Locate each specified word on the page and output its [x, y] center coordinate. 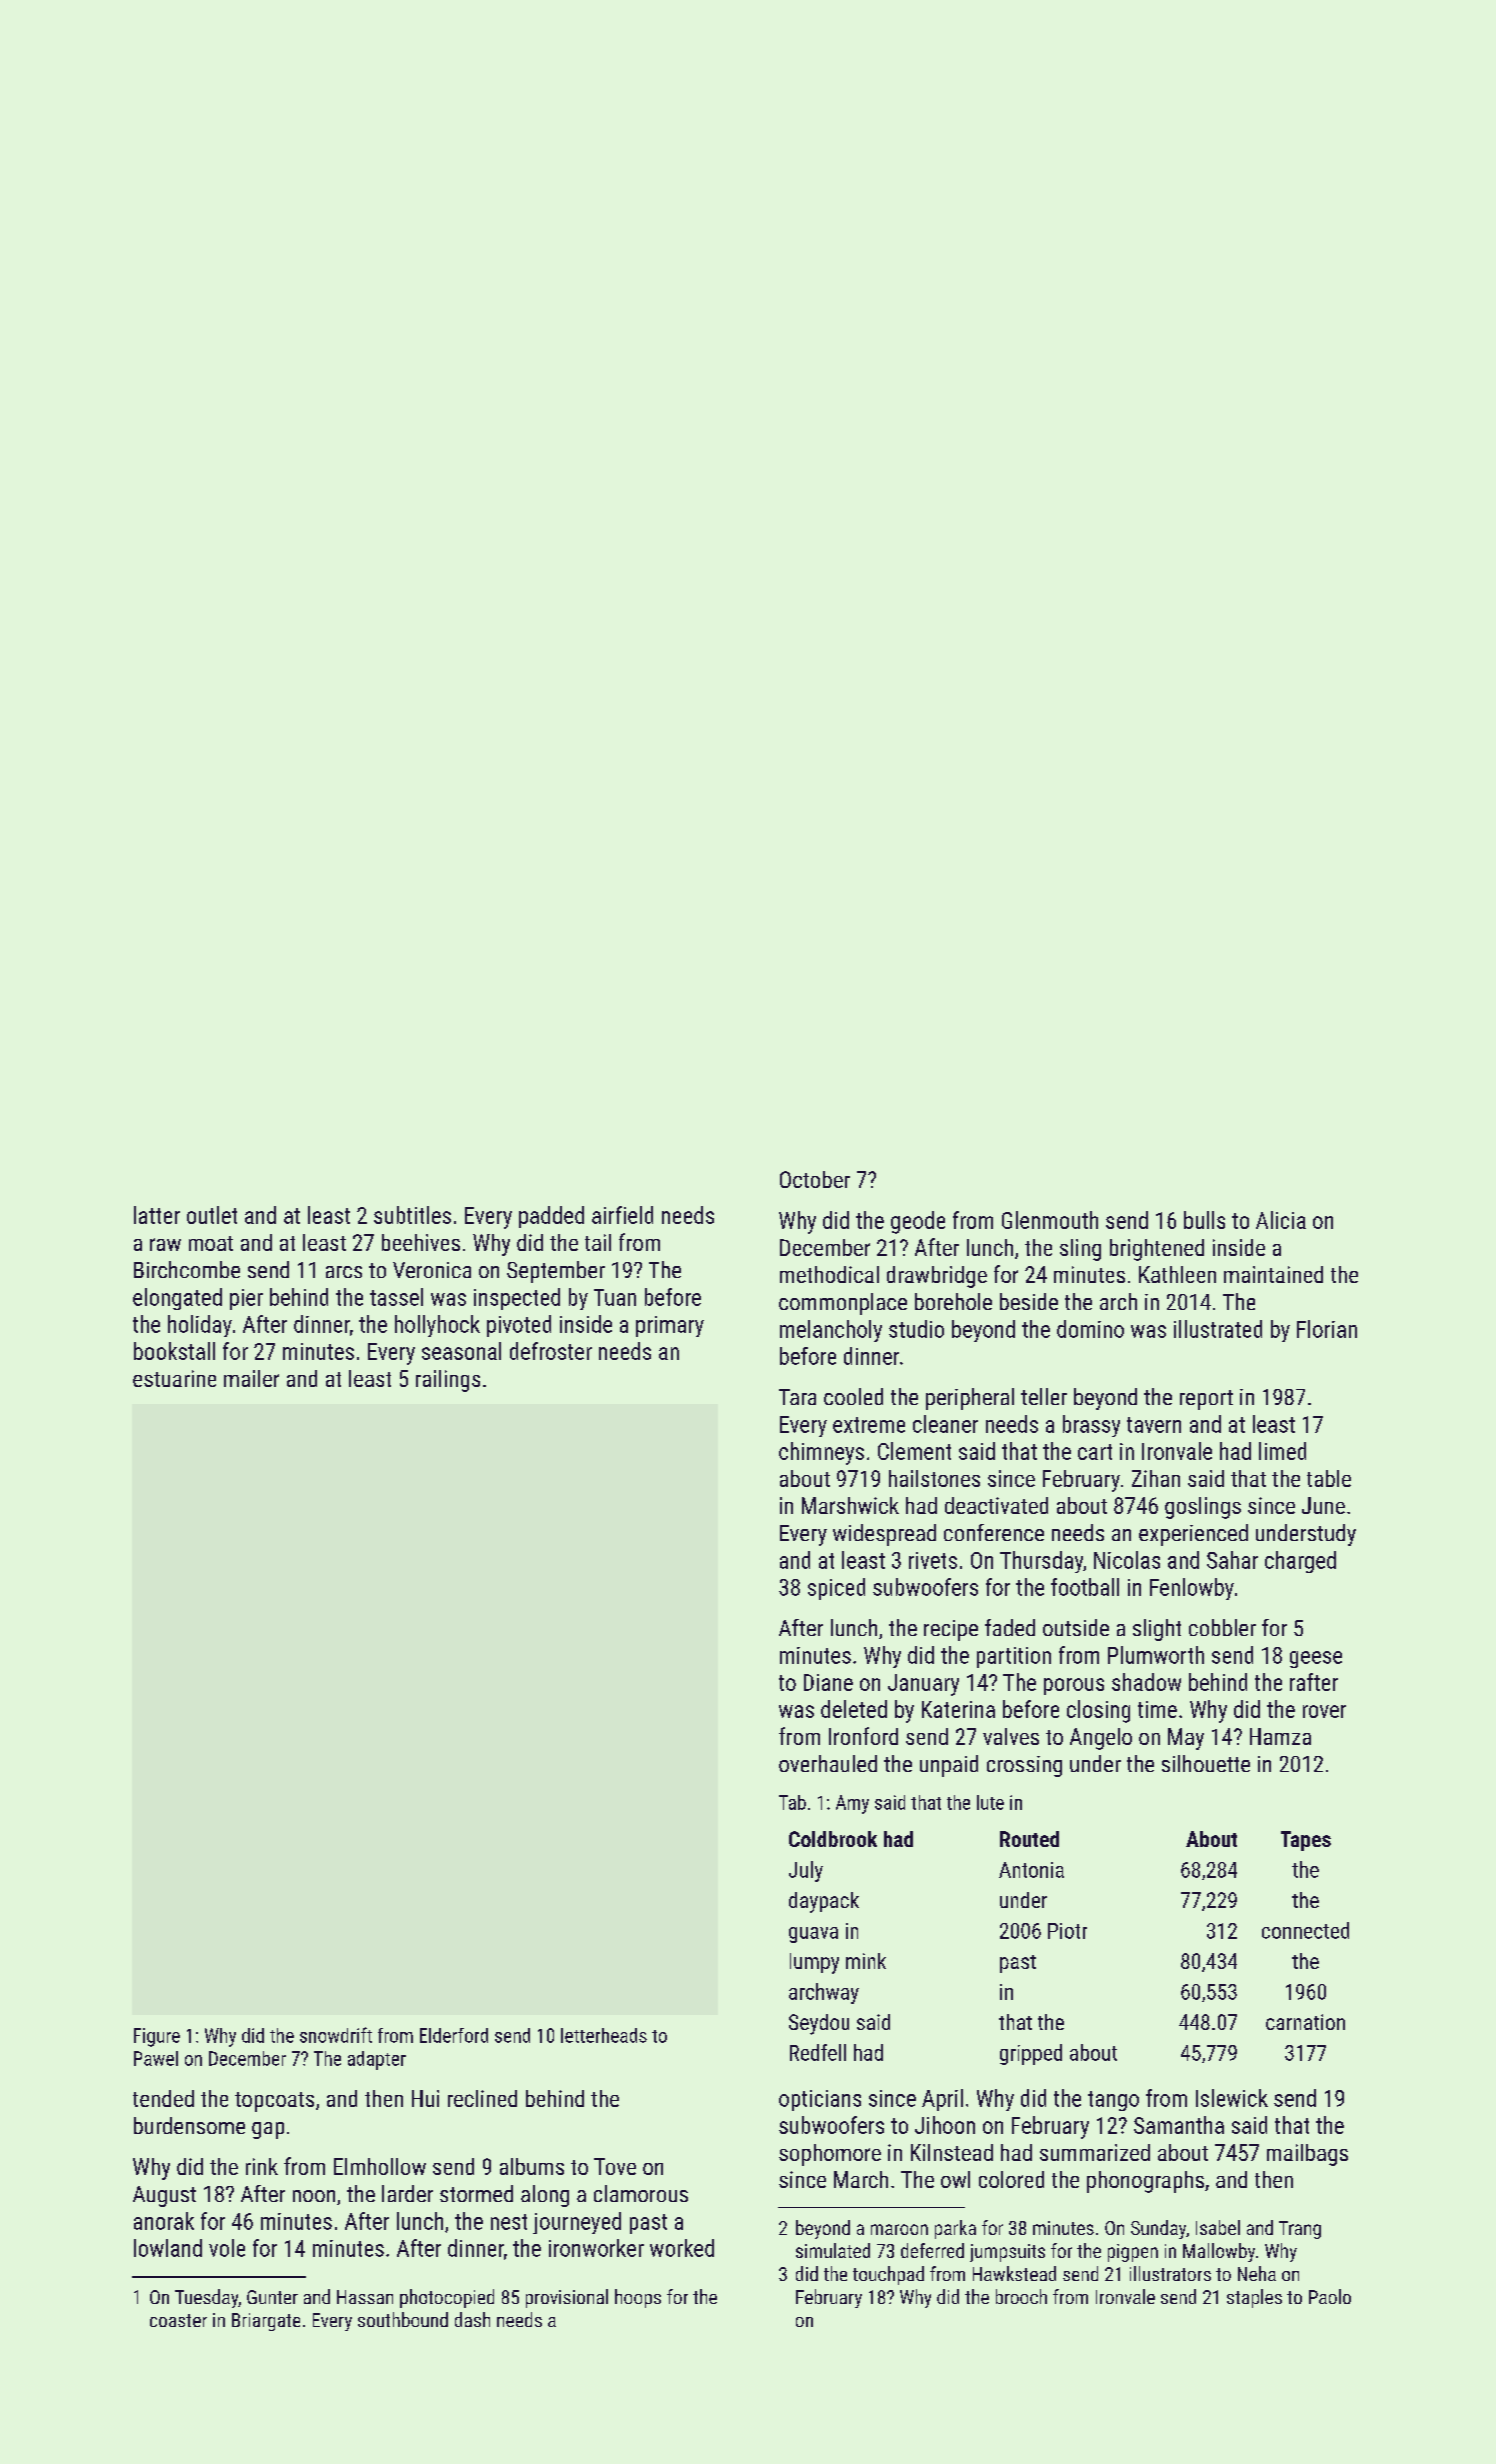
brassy [1091, 1426]
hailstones [934, 1478]
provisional [567, 2298]
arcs [344, 1272]
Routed [1029, 1839]
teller [1044, 1396]
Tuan [615, 1297]
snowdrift [336, 2035]
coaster [178, 2320]
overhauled [828, 1763]
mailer [251, 1378]
